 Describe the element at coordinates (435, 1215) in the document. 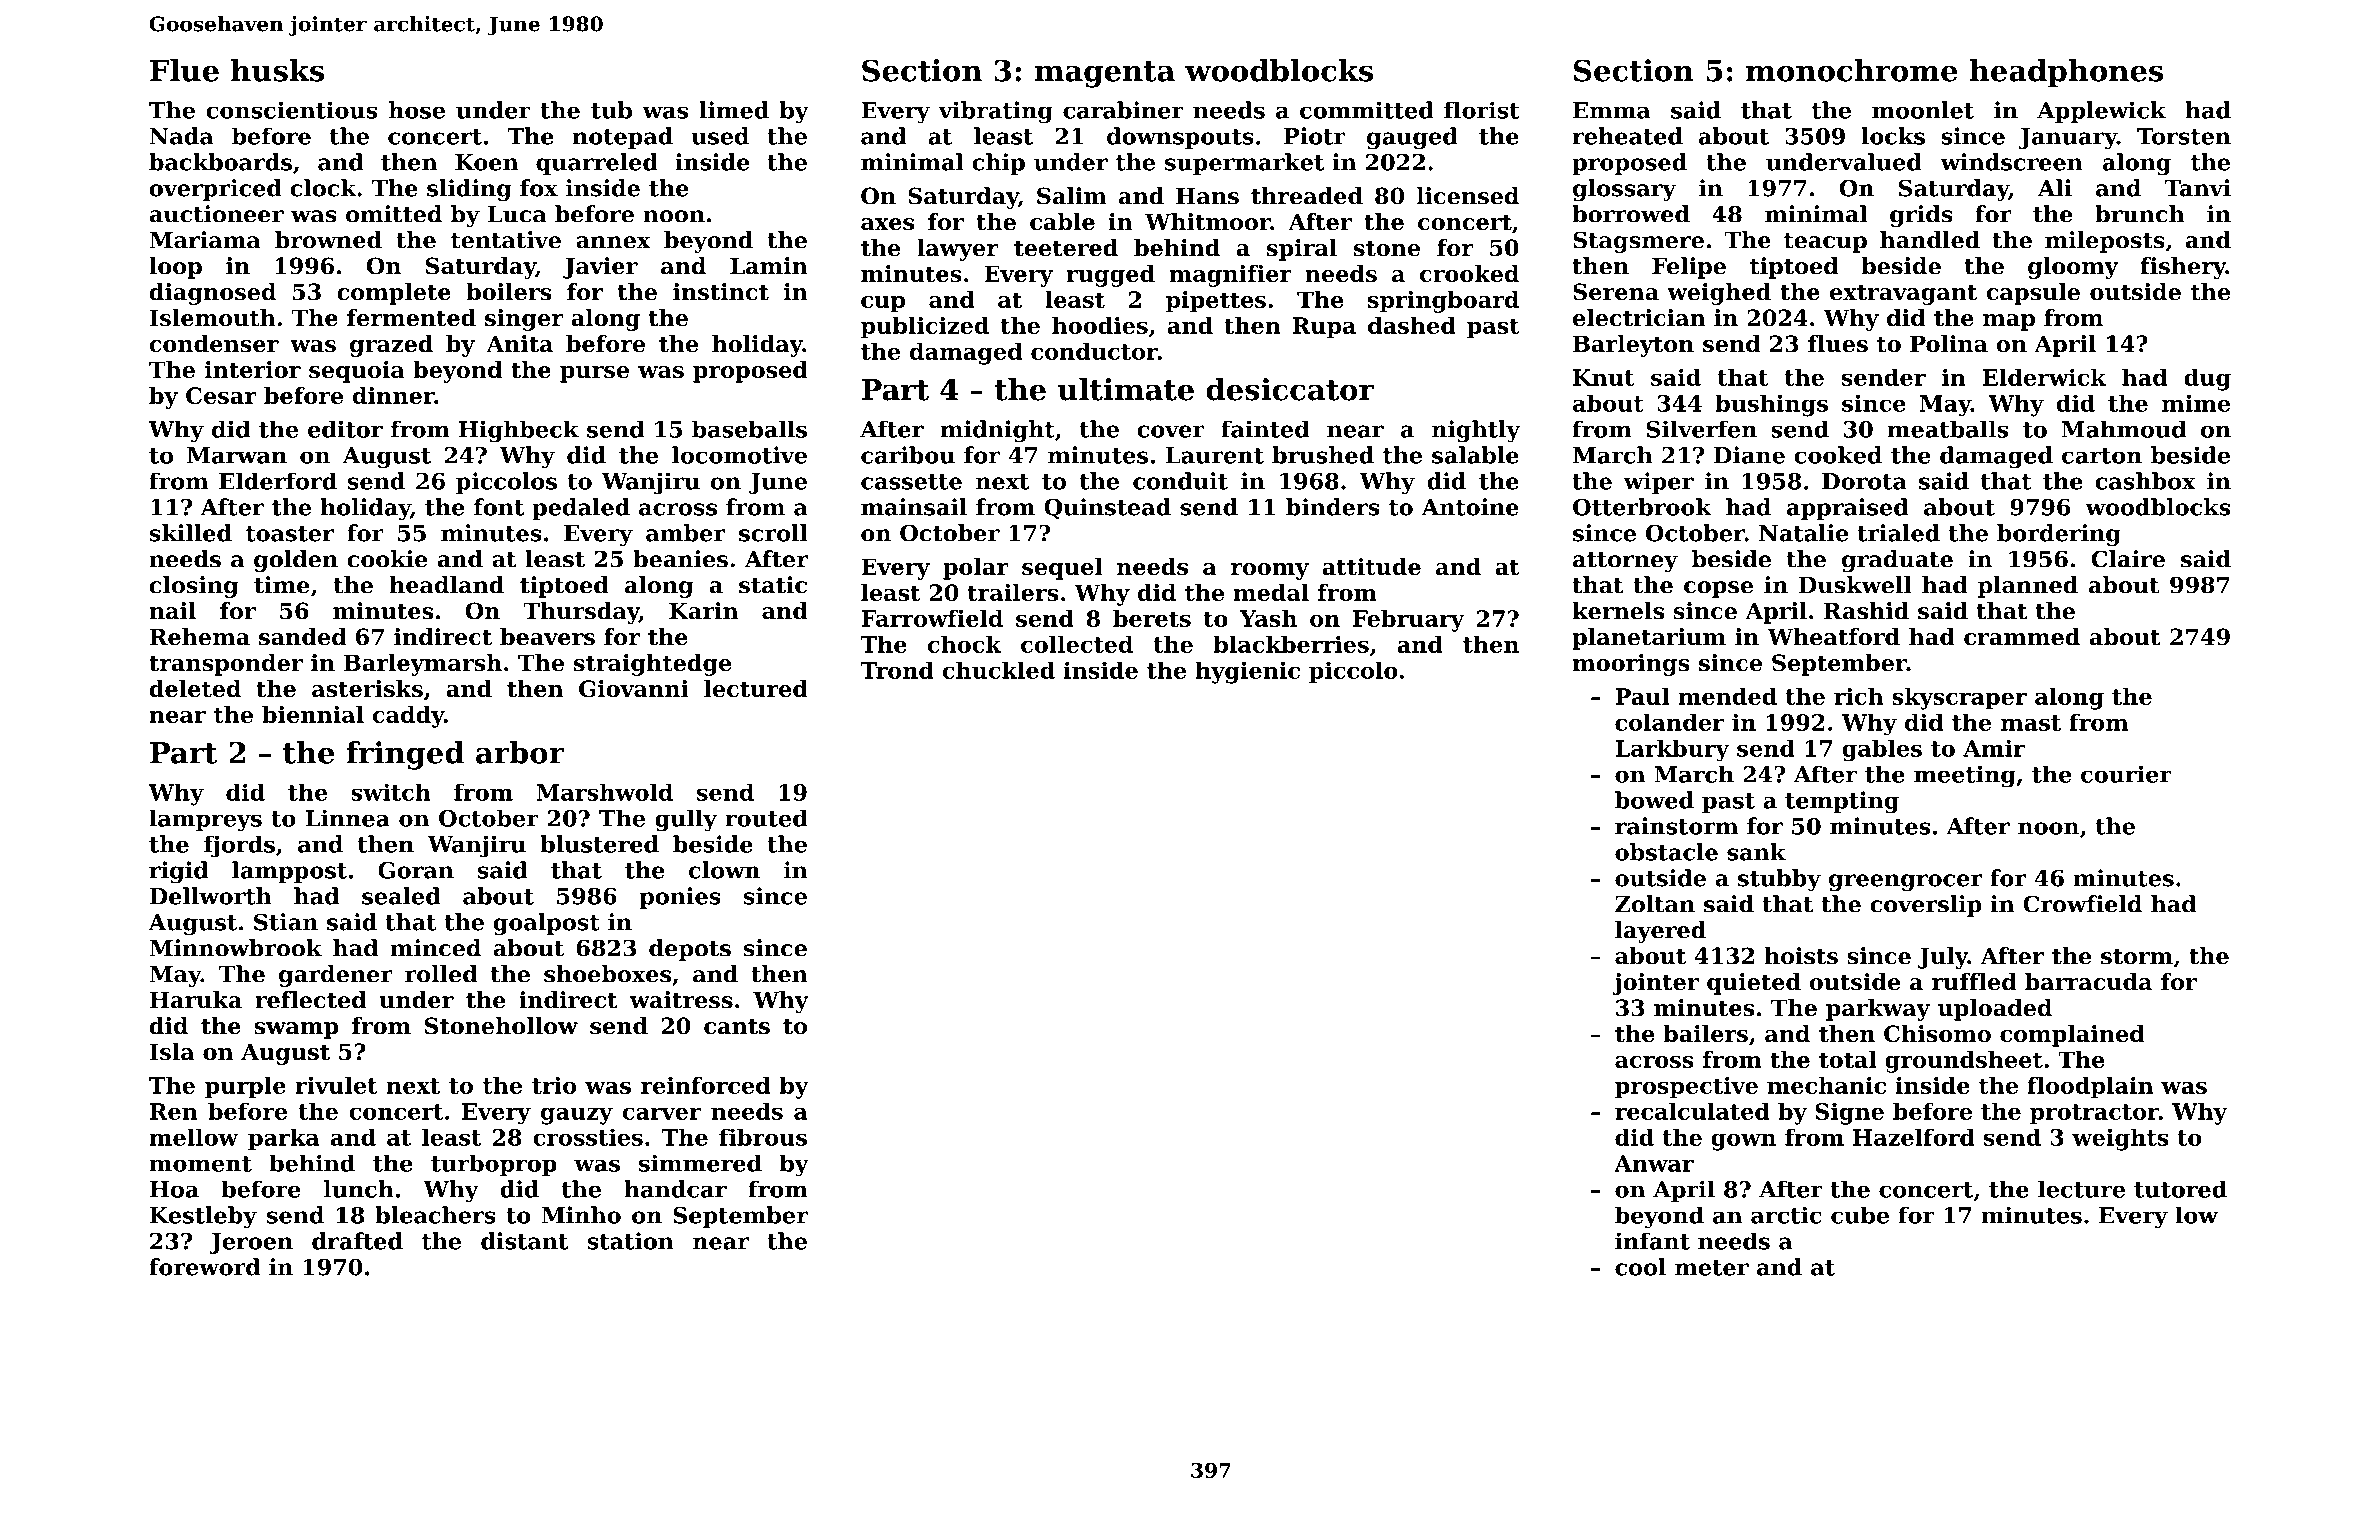

I see `bleachers` at that location.
